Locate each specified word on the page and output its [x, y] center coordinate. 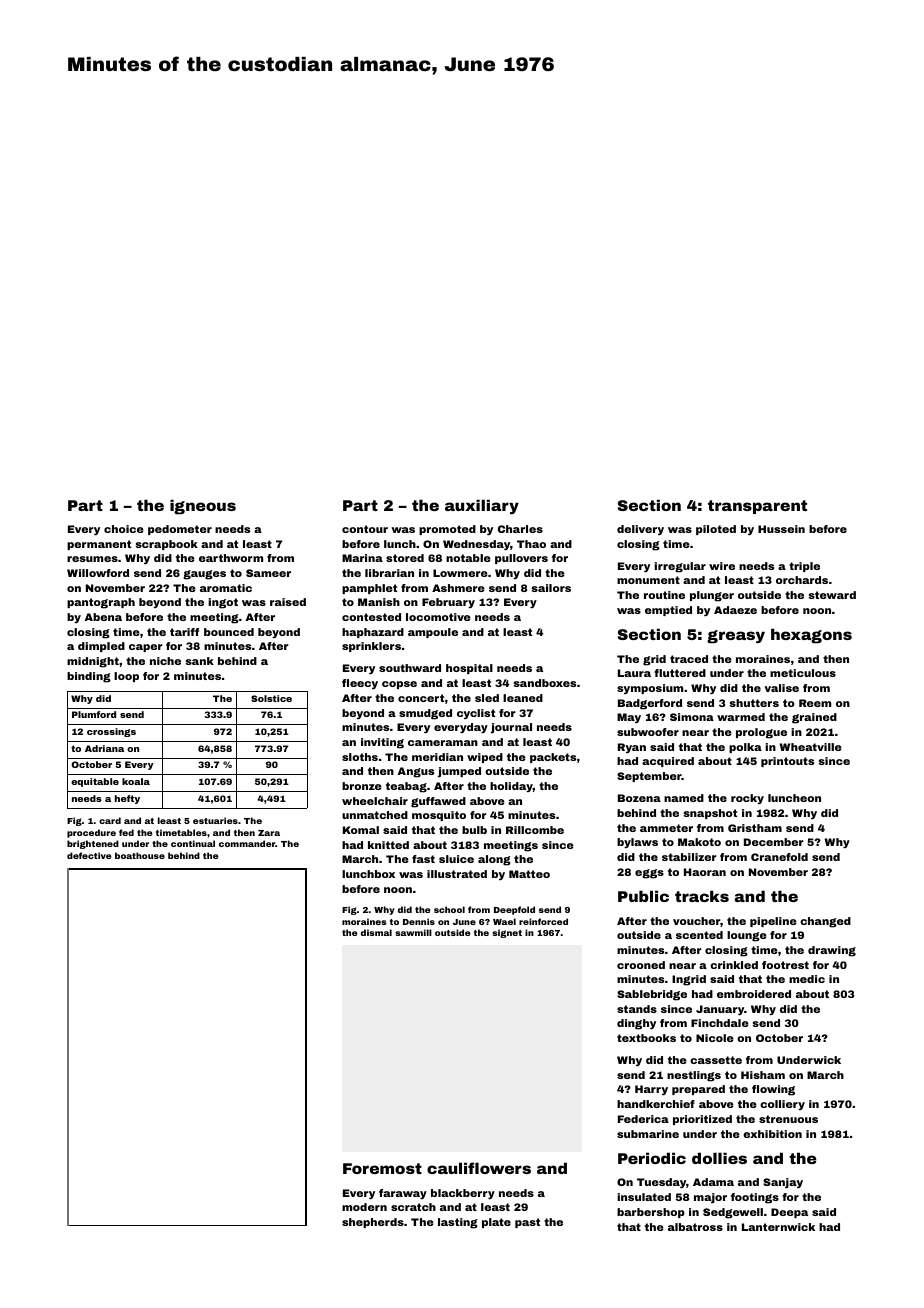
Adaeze [735, 610]
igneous [203, 507]
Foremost [382, 1168]
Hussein [781, 529]
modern [364, 1207]
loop [126, 677]
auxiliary [482, 506]
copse [399, 685]
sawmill [413, 932]
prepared [698, 1090]
